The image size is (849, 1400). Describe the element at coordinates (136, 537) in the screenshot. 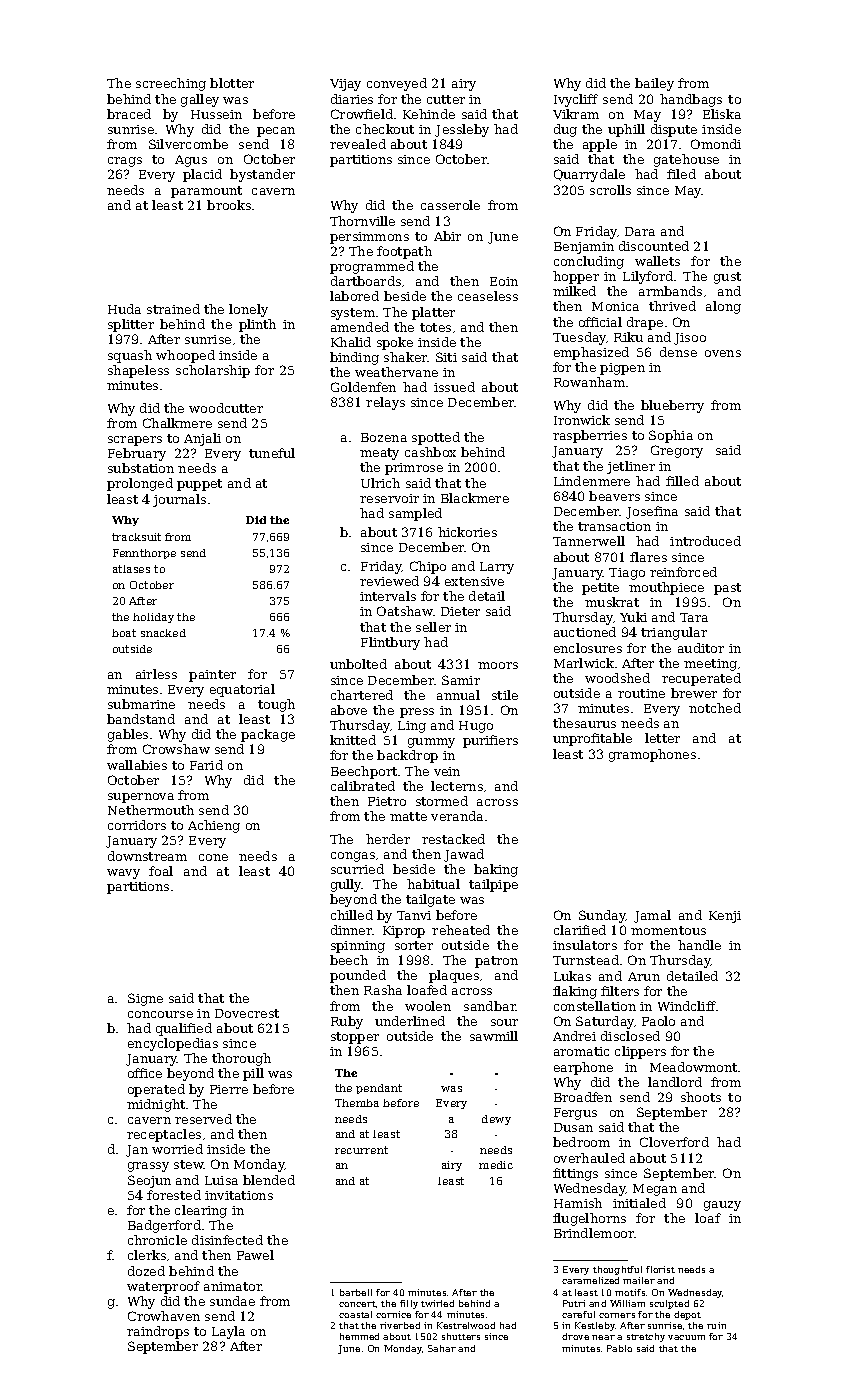

I see `tracksuit` at that location.
